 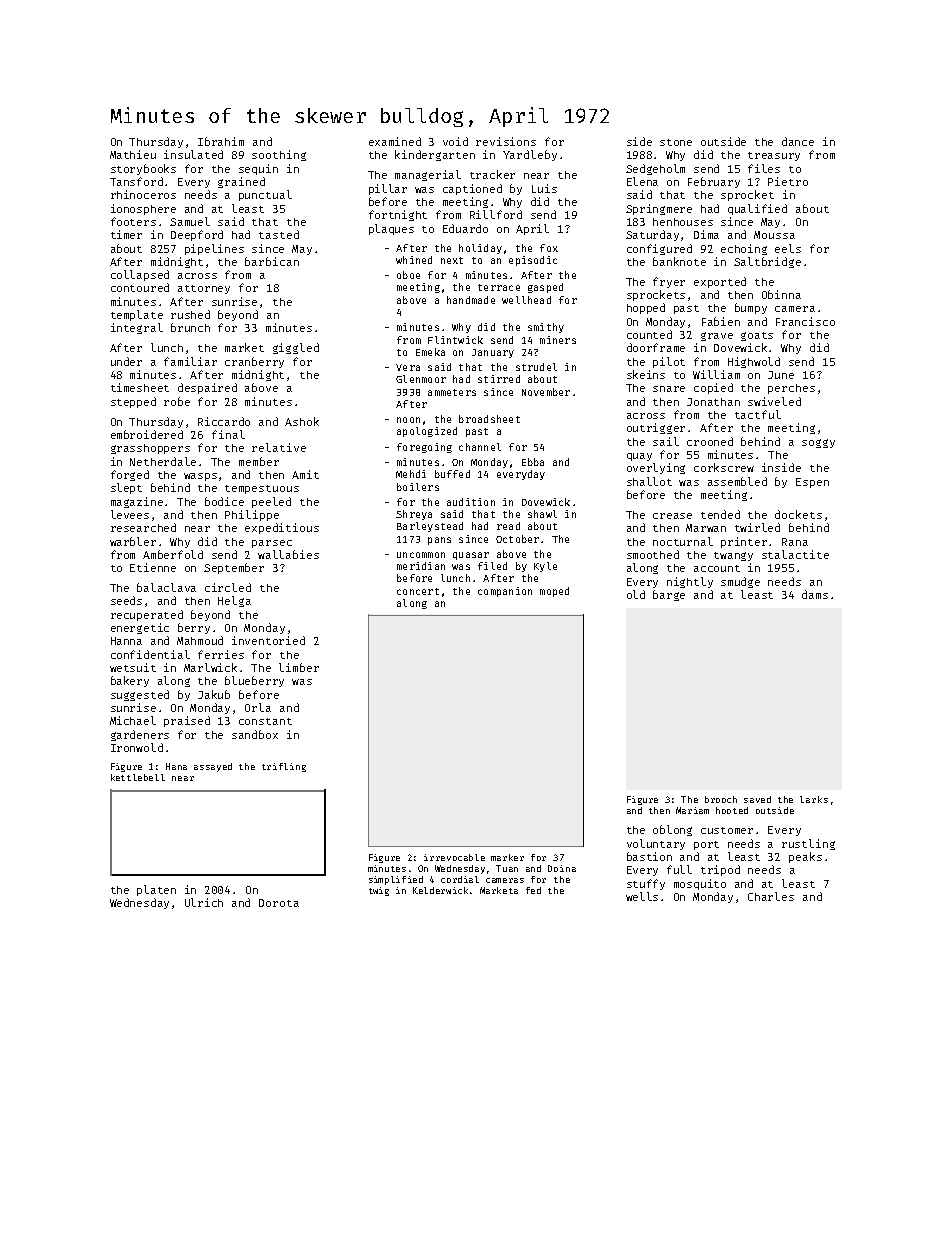 What do you see at coordinates (454, 857) in the screenshot?
I see `irrevocable` at bounding box center [454, 857].
